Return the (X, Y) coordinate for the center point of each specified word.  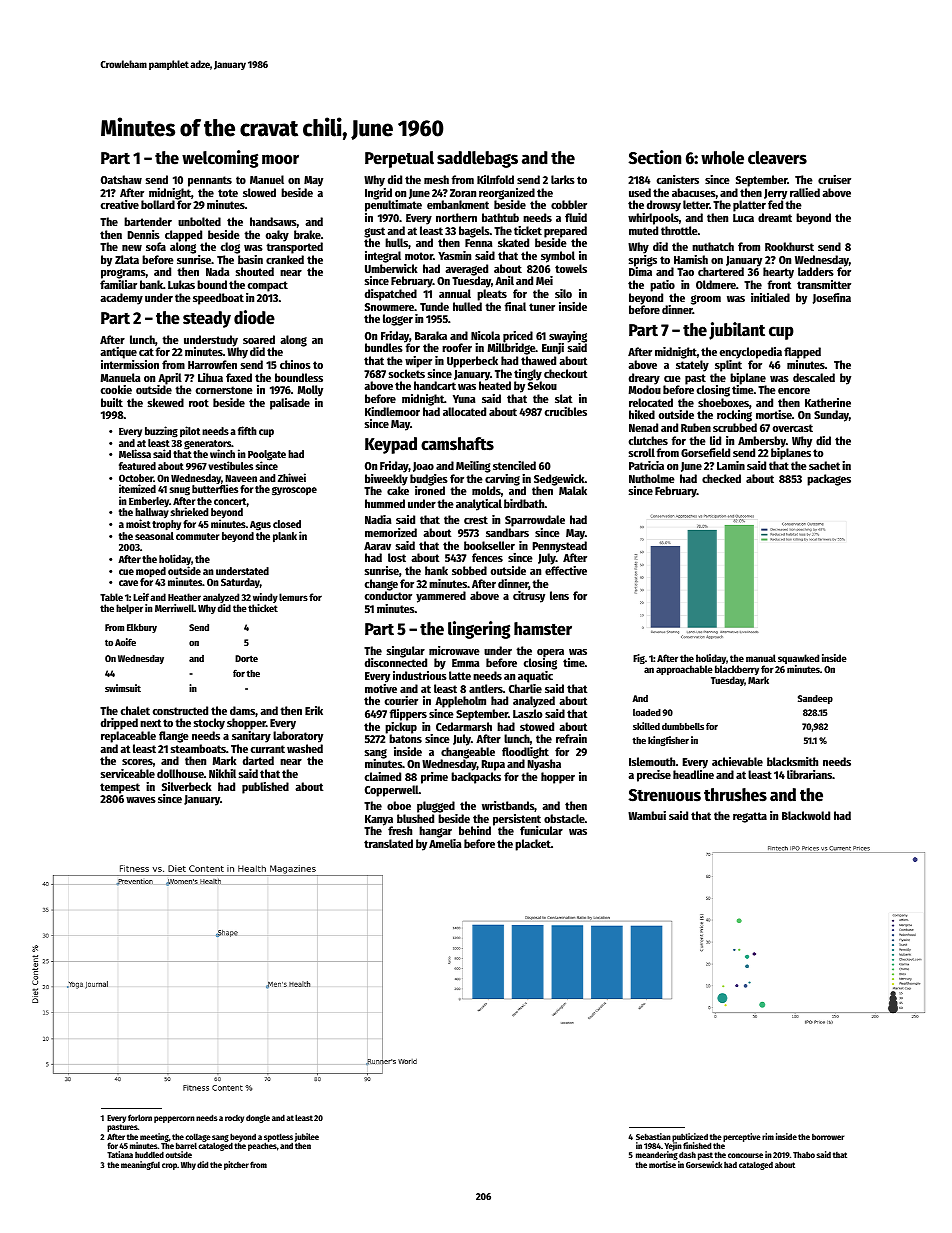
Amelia (445, 843)
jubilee (307, 1138)
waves (141, 800)
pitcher (236, 1165)
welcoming (220, 159)
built (112, 402)
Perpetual (399, 159)
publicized (690, 1137)
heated (495, 385)
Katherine (828, 402)
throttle (679, 230)
